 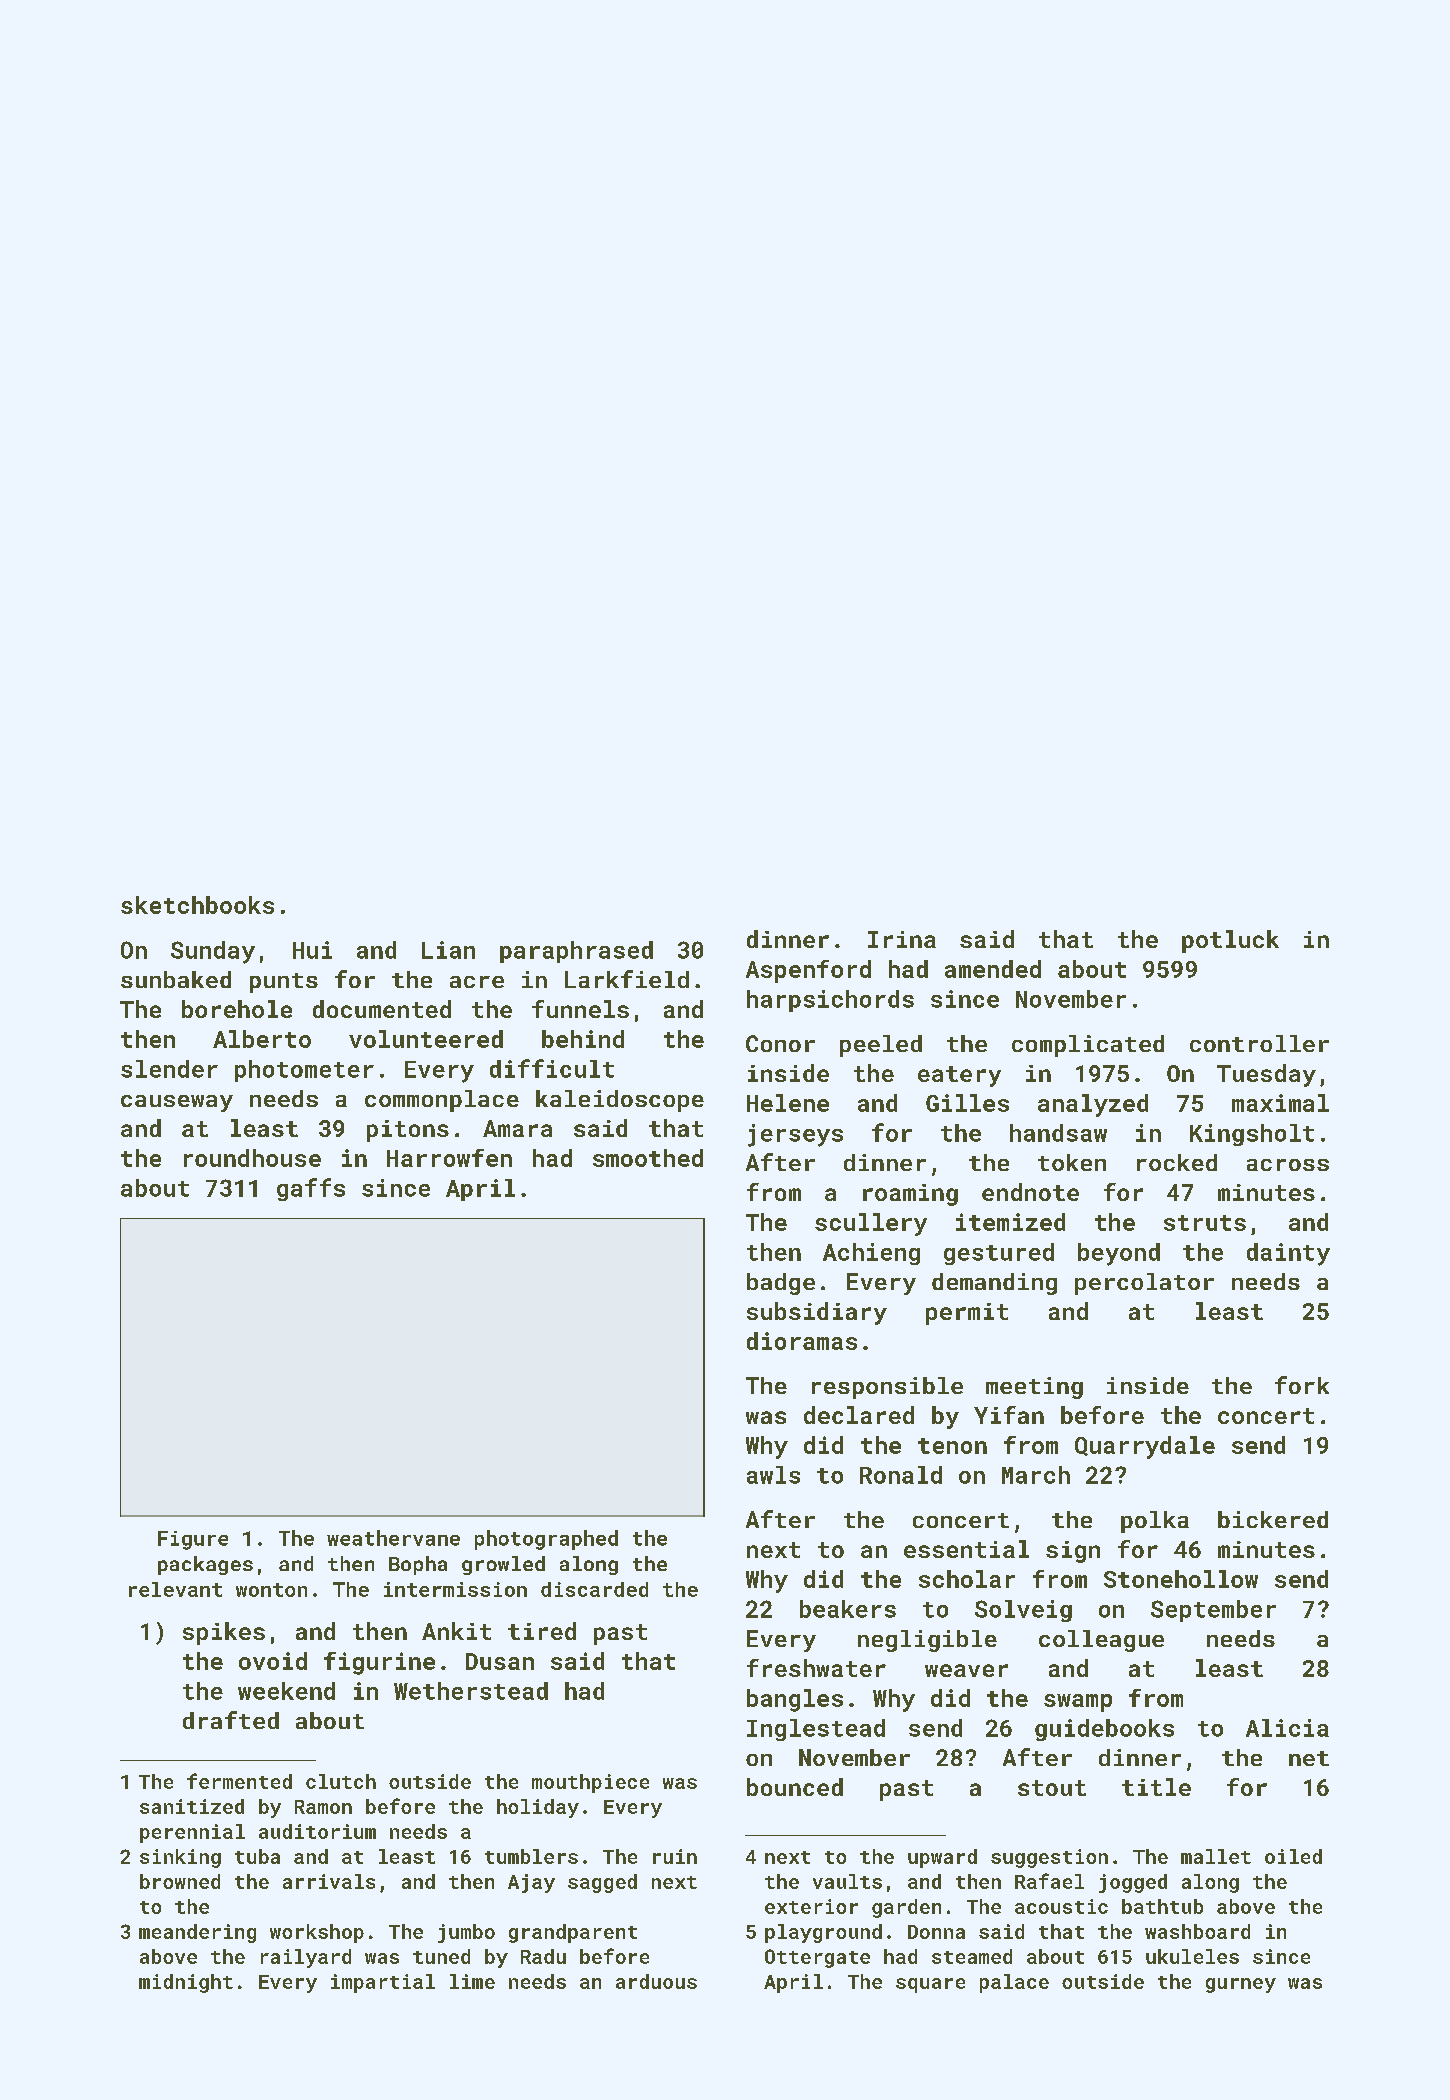 I want to click on potluck, so click(x=1230, y=941).
